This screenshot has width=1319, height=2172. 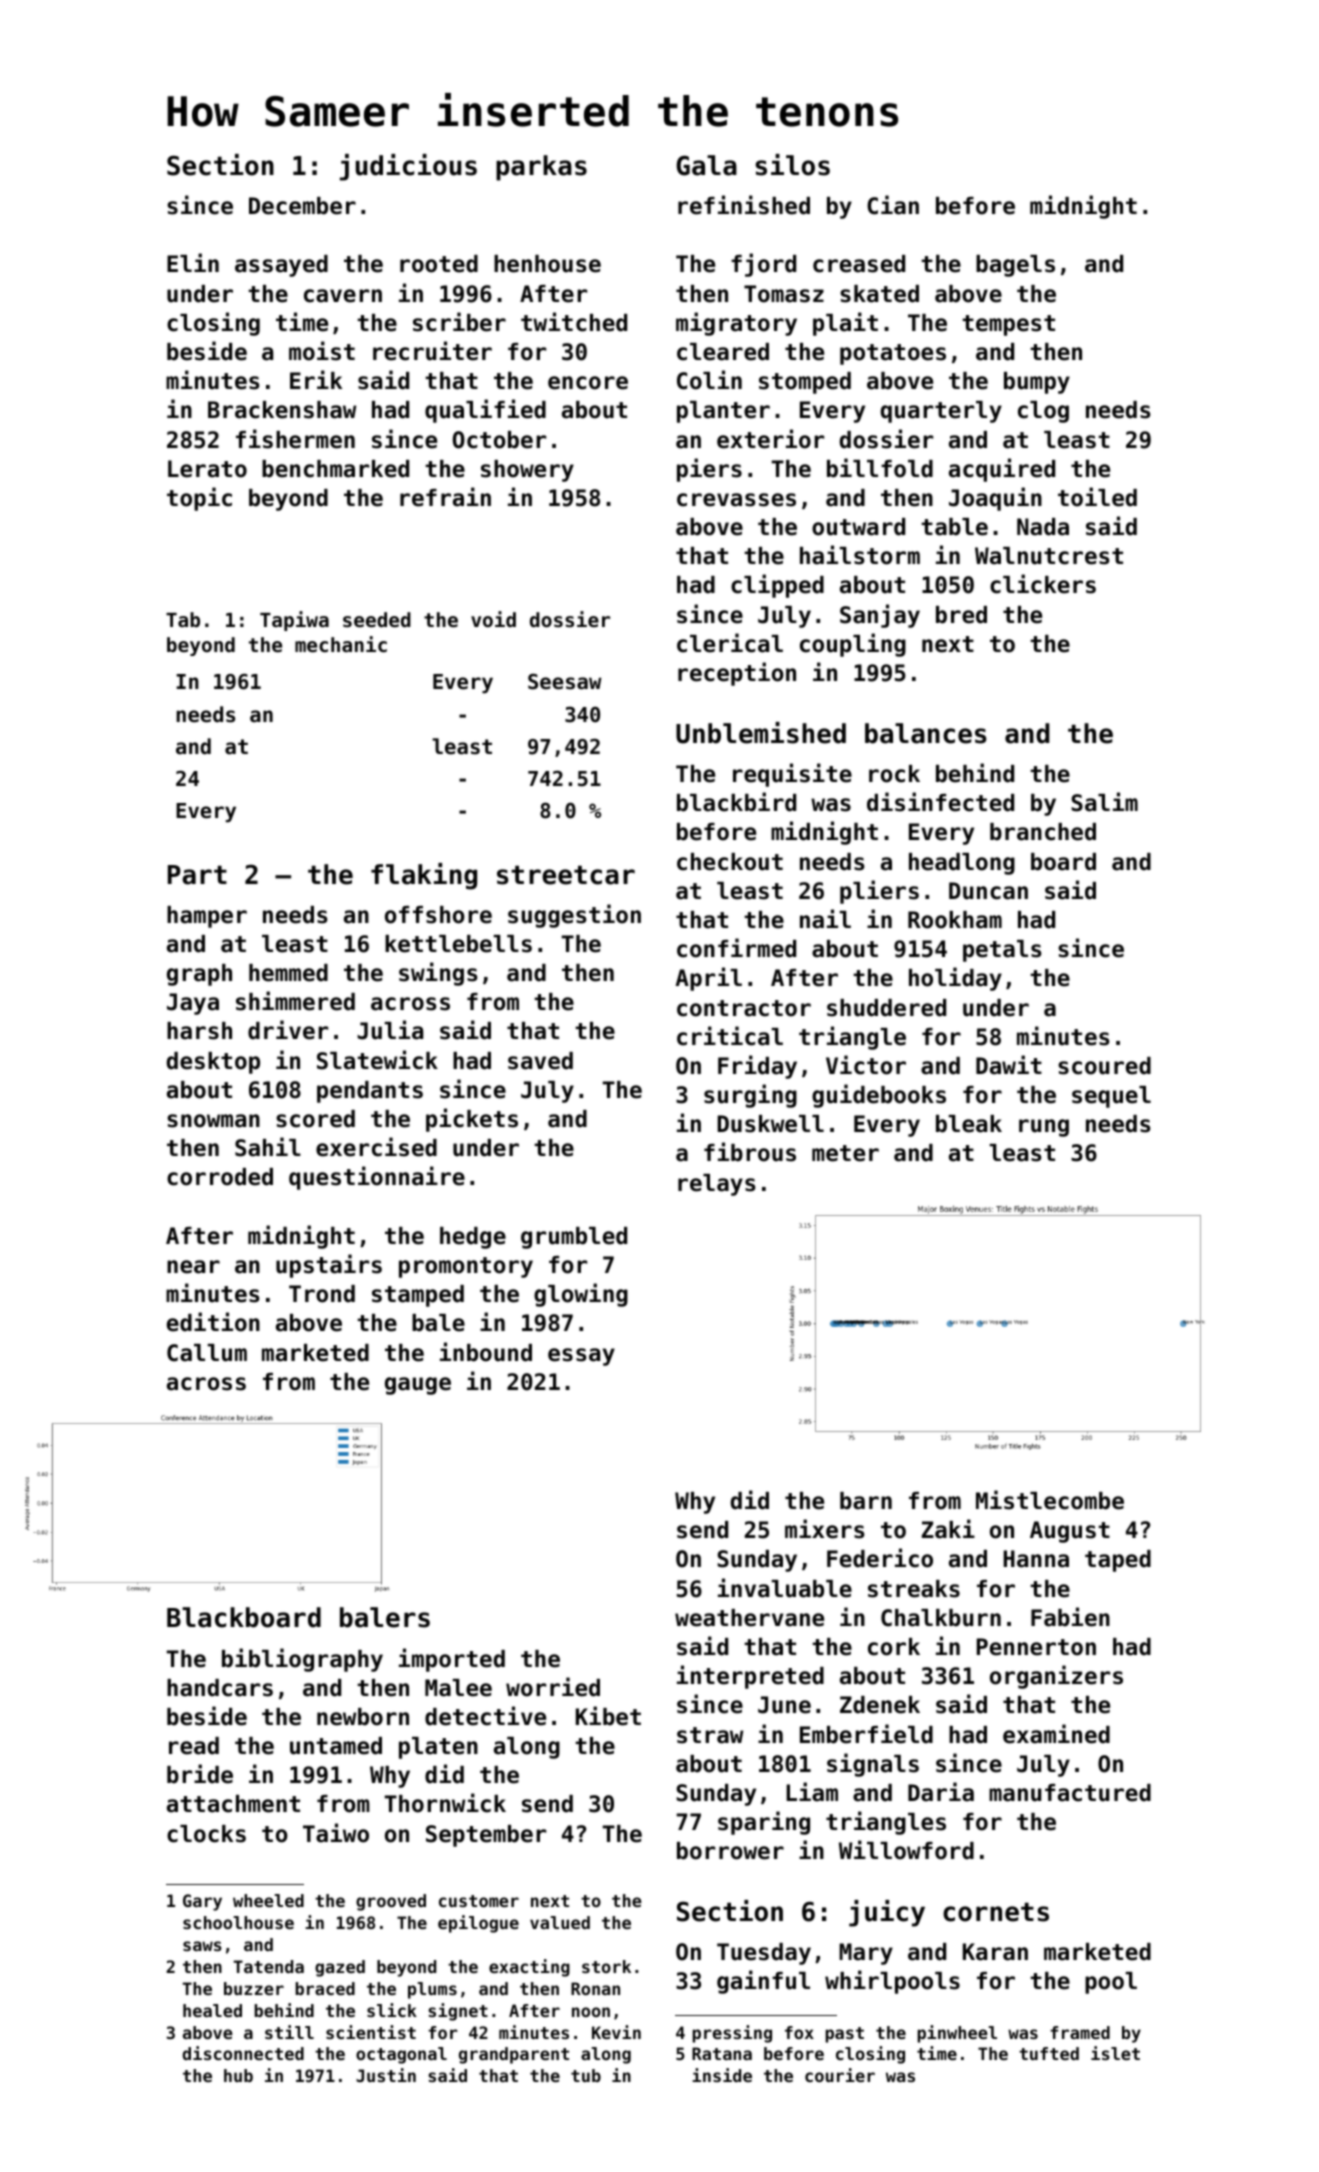 I want to click on crevasses, so click(x=736, y=500).
